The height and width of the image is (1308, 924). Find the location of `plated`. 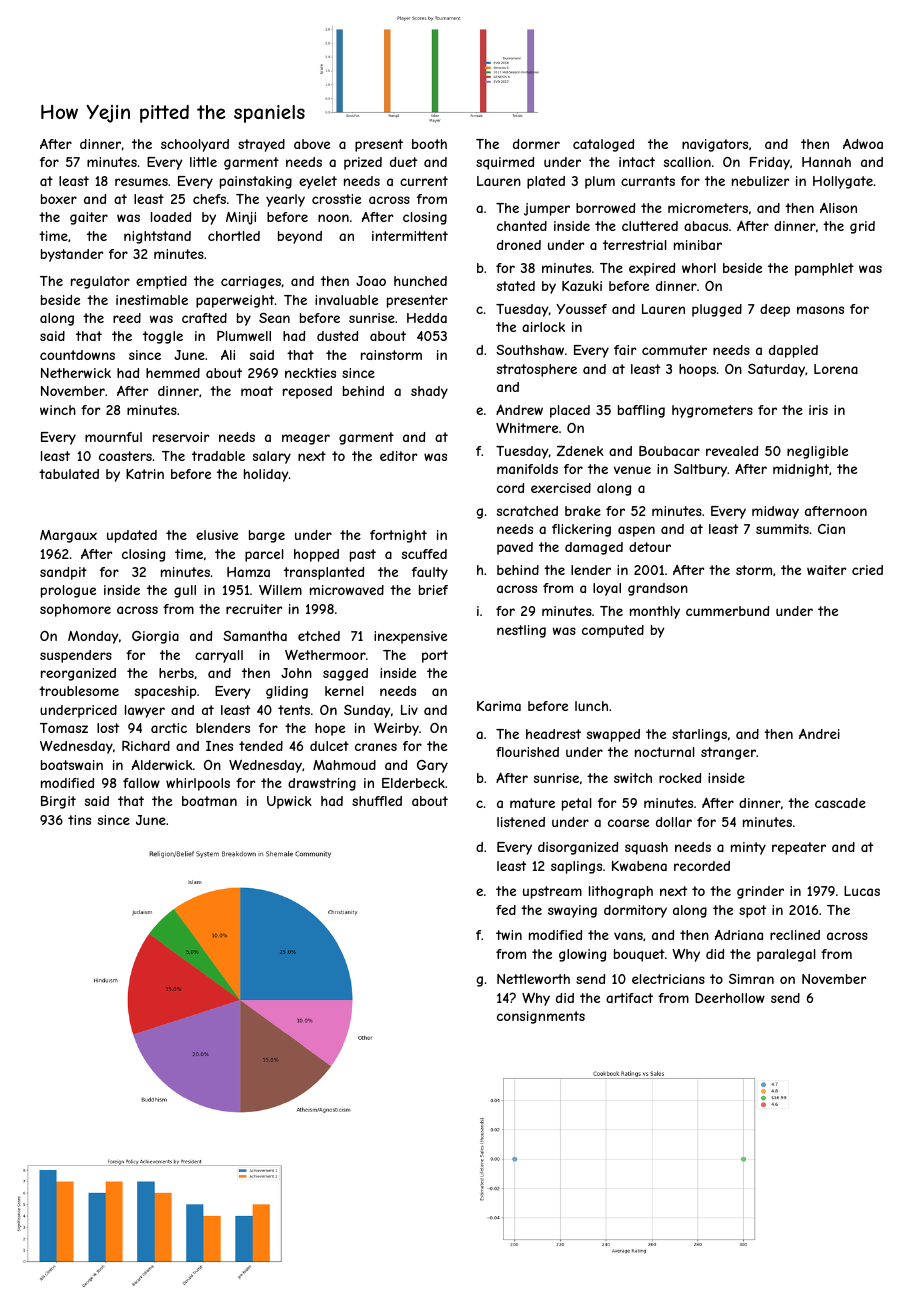

plated is located at coordinates (546, 182).
